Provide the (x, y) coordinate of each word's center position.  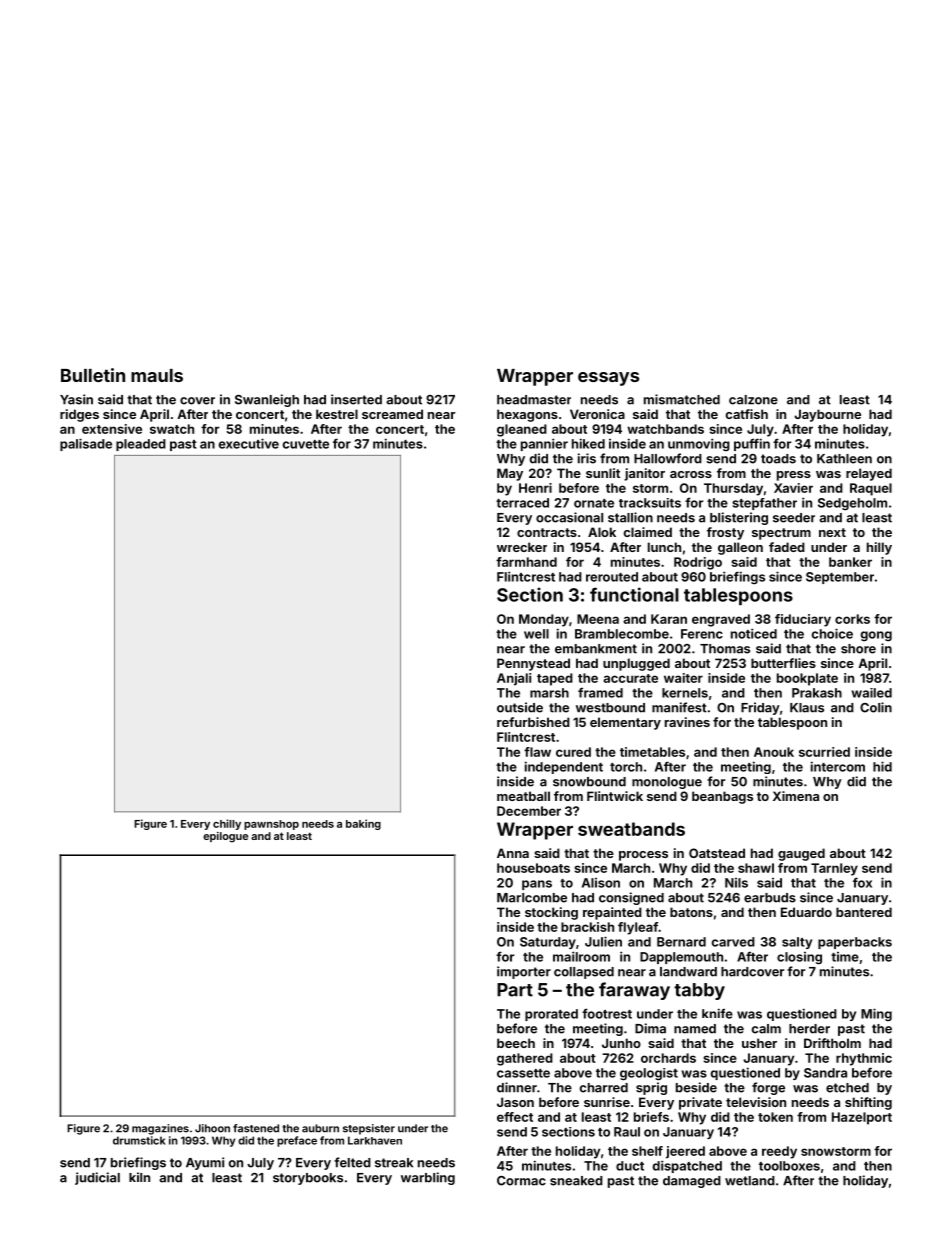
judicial (97, 1178)
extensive (112, 429)
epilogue (225, 837)
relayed (869, 474)
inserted (356, 399)
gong (876, 636)
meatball (523, 796)
